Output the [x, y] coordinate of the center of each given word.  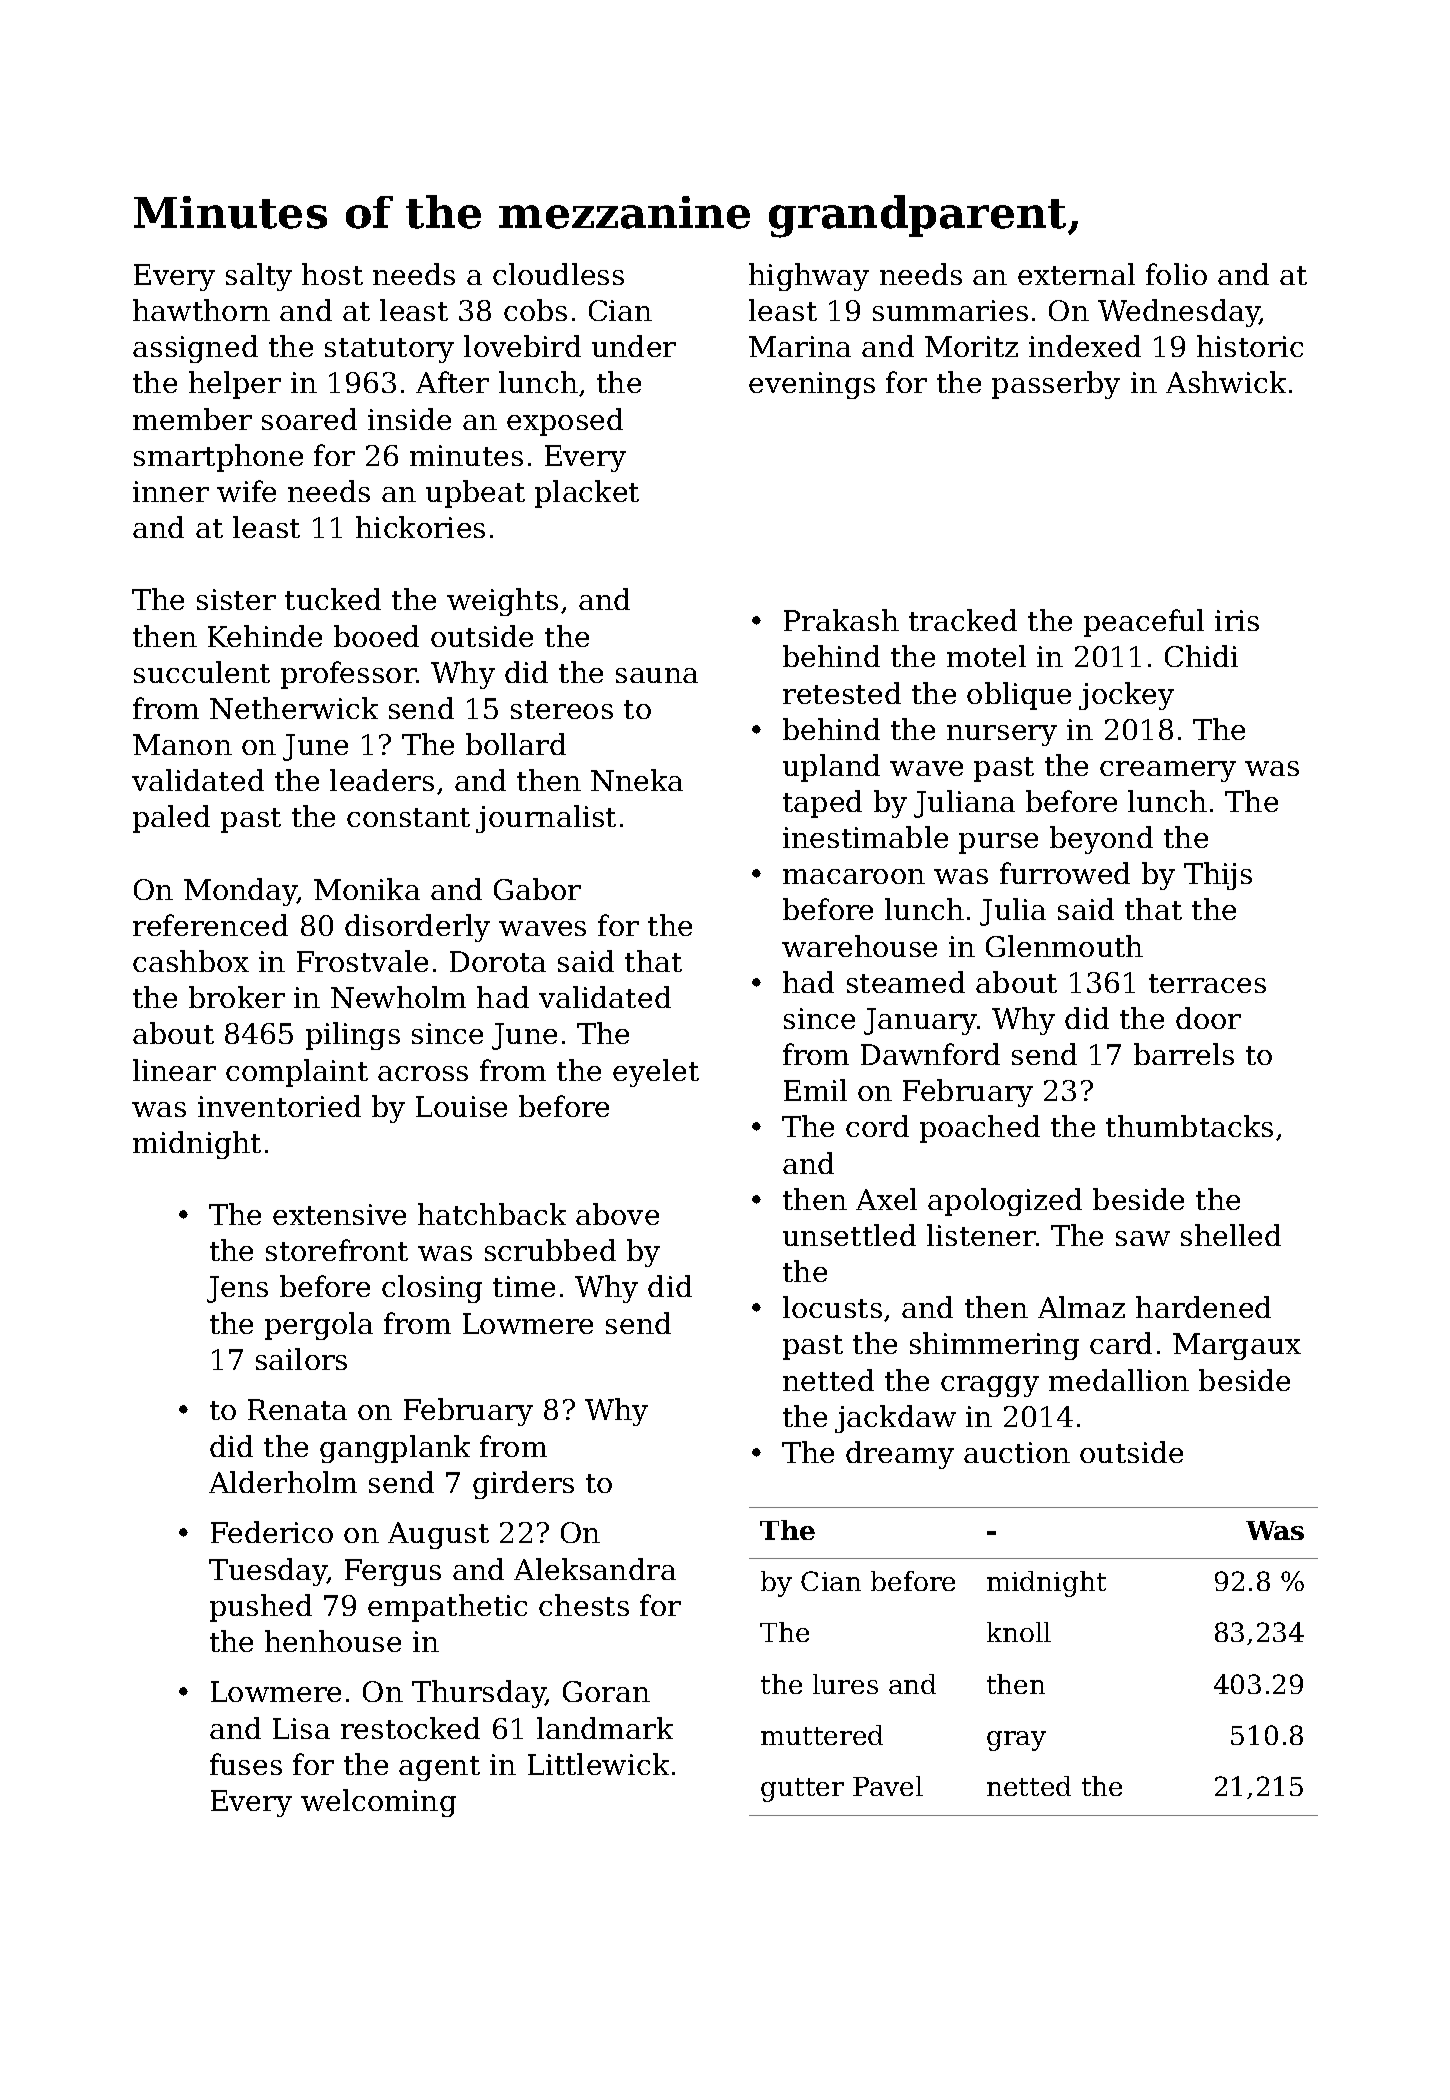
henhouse [333, 1641]
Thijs [1218, 876]
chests [584, 1605]
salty [259, 277]
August [438, 1535]
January [920, 1021]
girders [523, 1485]
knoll [1019, 1632]
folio [1176, 274]
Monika [367, 889]
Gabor [537, 889]
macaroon [854, 876]
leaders [382, 780]
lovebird [522, 346]
